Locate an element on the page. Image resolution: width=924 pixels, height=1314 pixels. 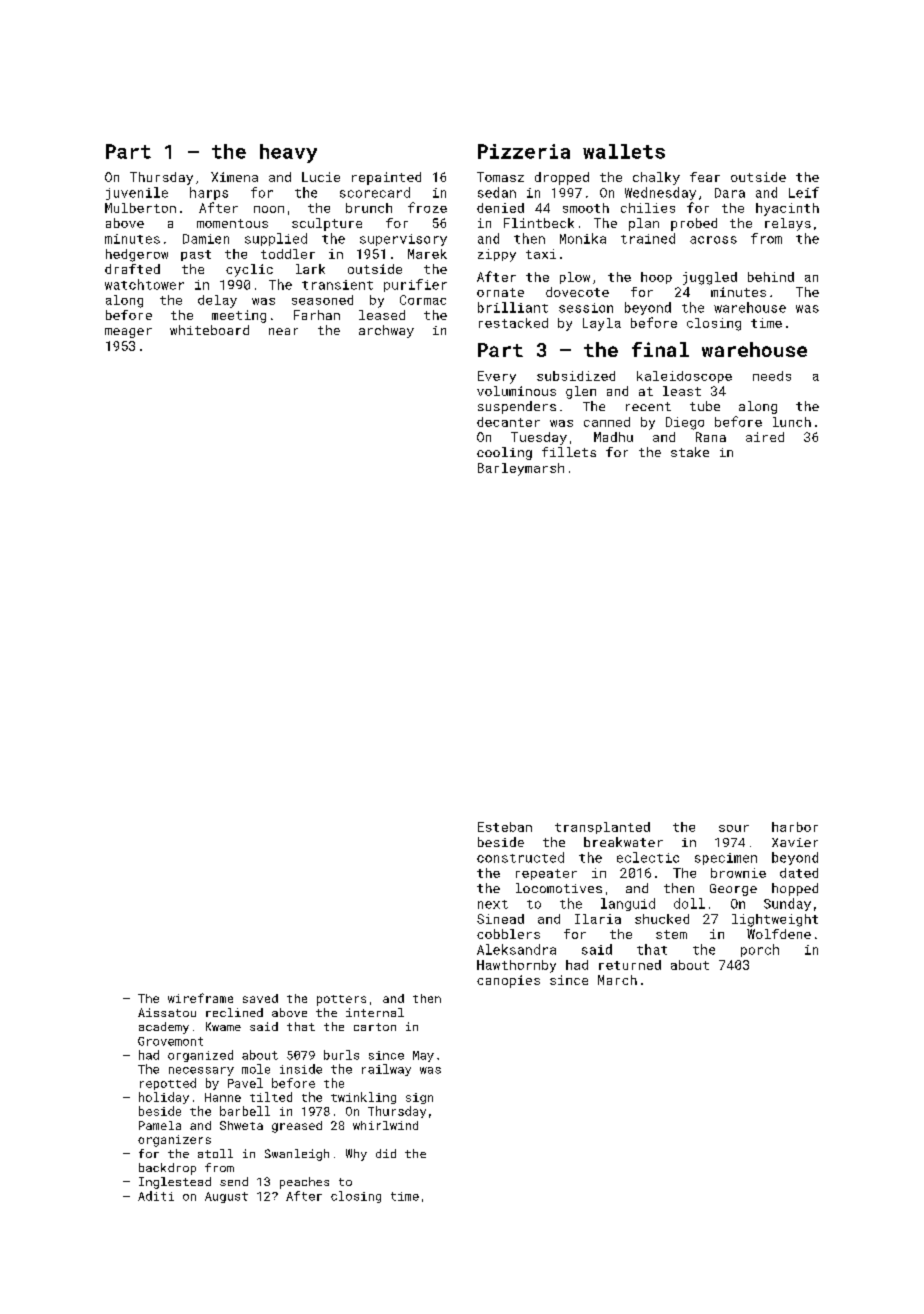
Aditi is located at coordinates (156, 1196).
